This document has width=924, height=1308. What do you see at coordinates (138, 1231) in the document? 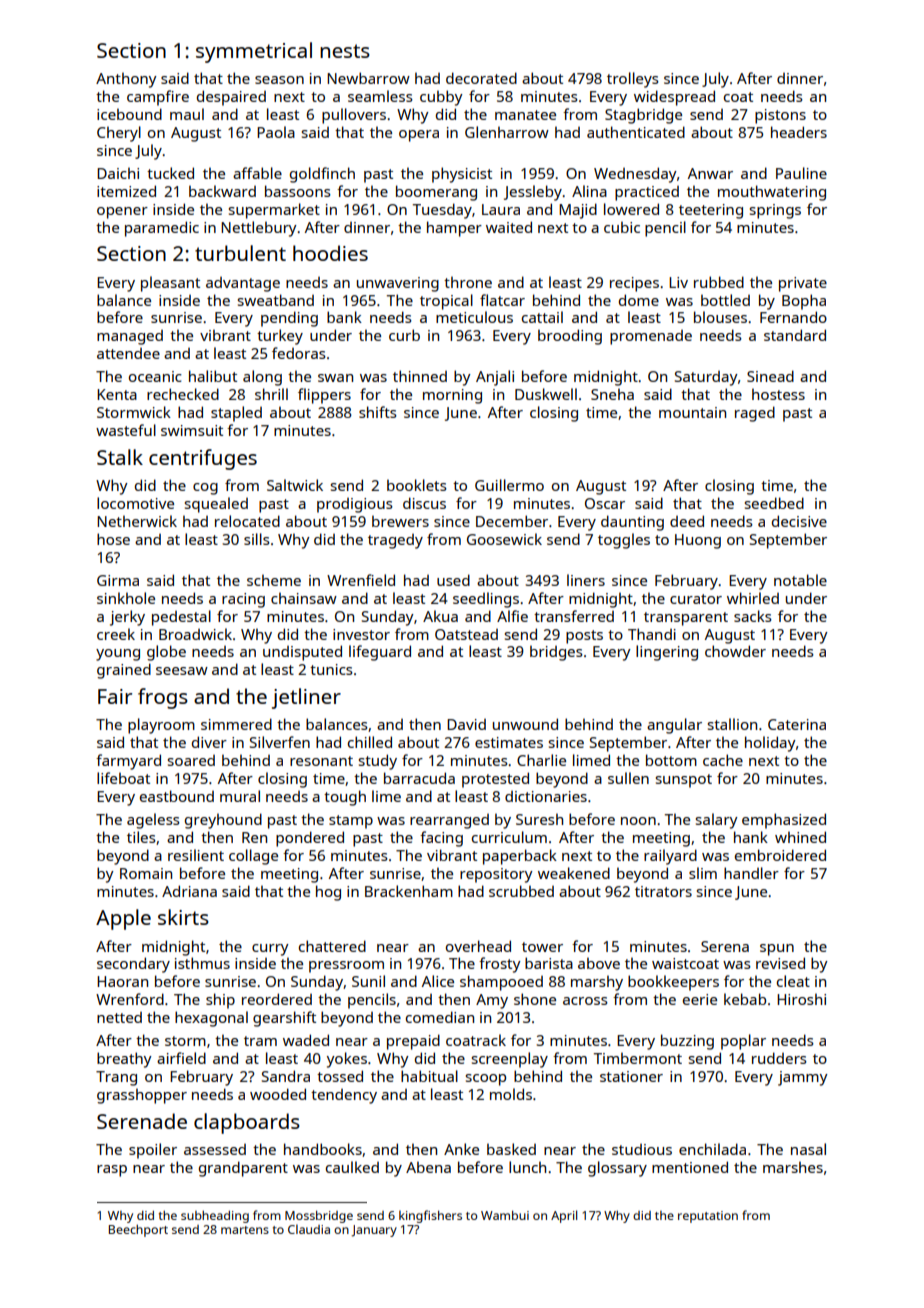
I see `Beechport` at bounding box center [138, 1231].
